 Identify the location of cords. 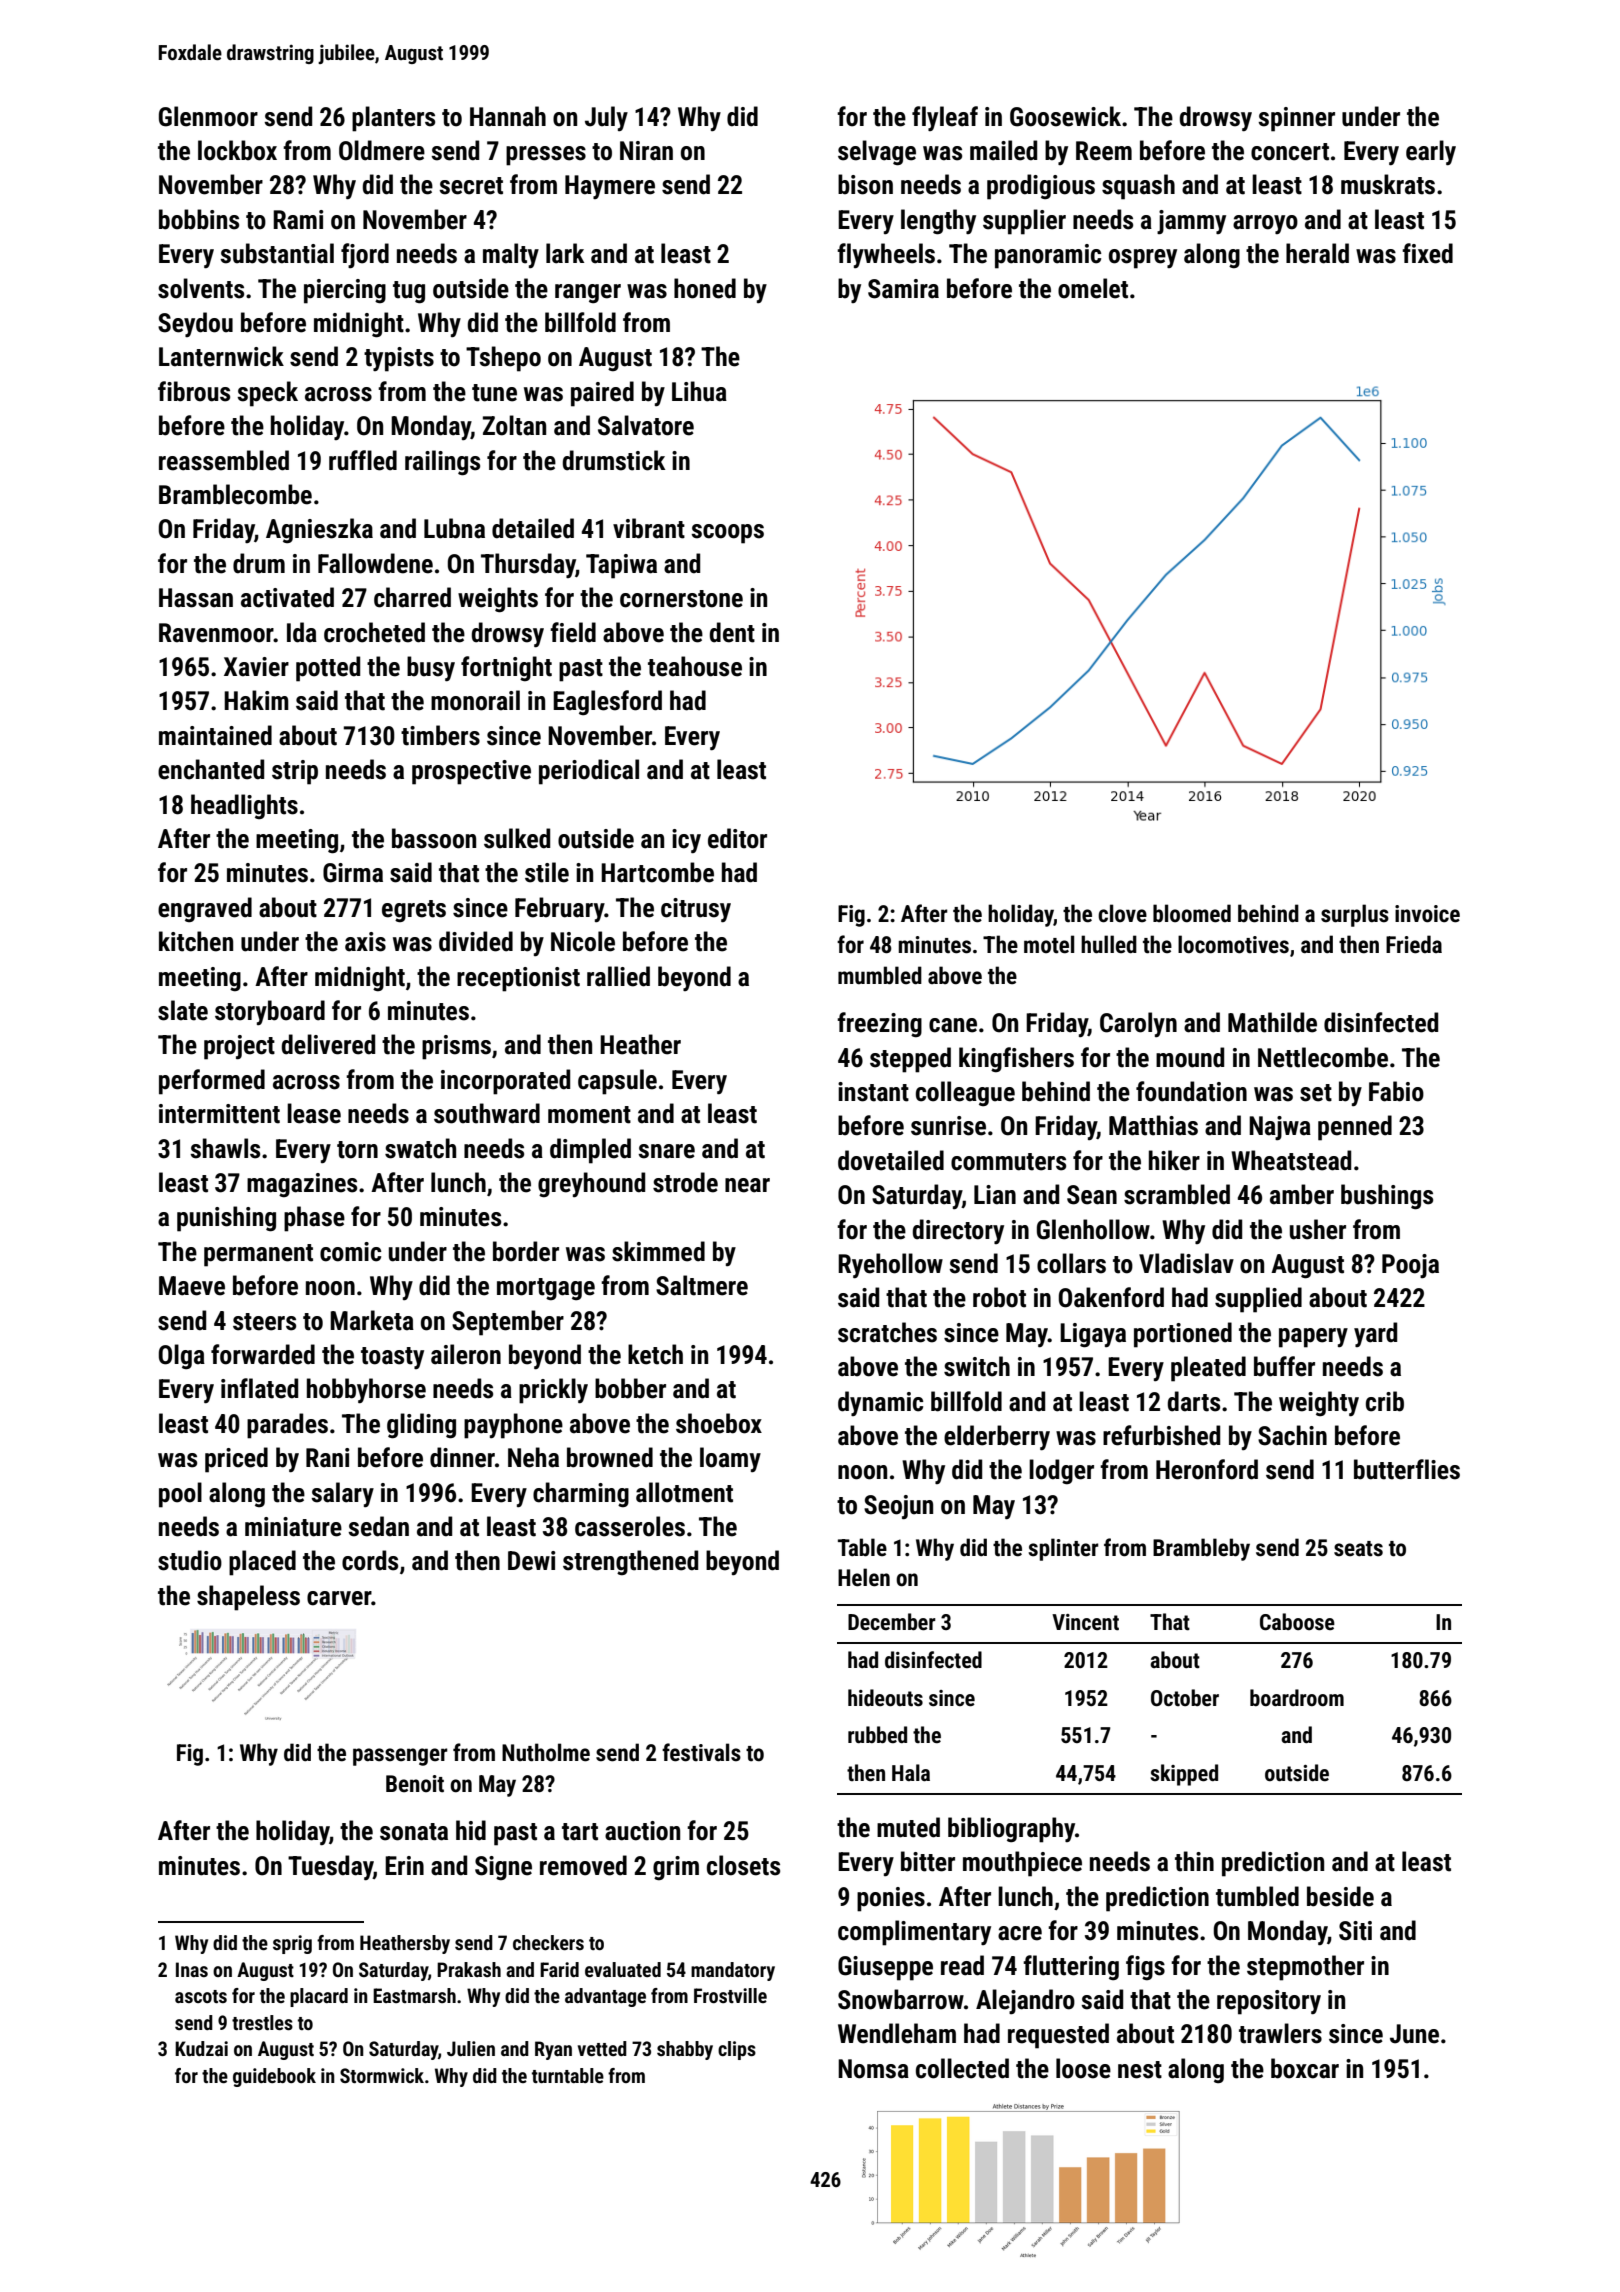
(370, 1560).
